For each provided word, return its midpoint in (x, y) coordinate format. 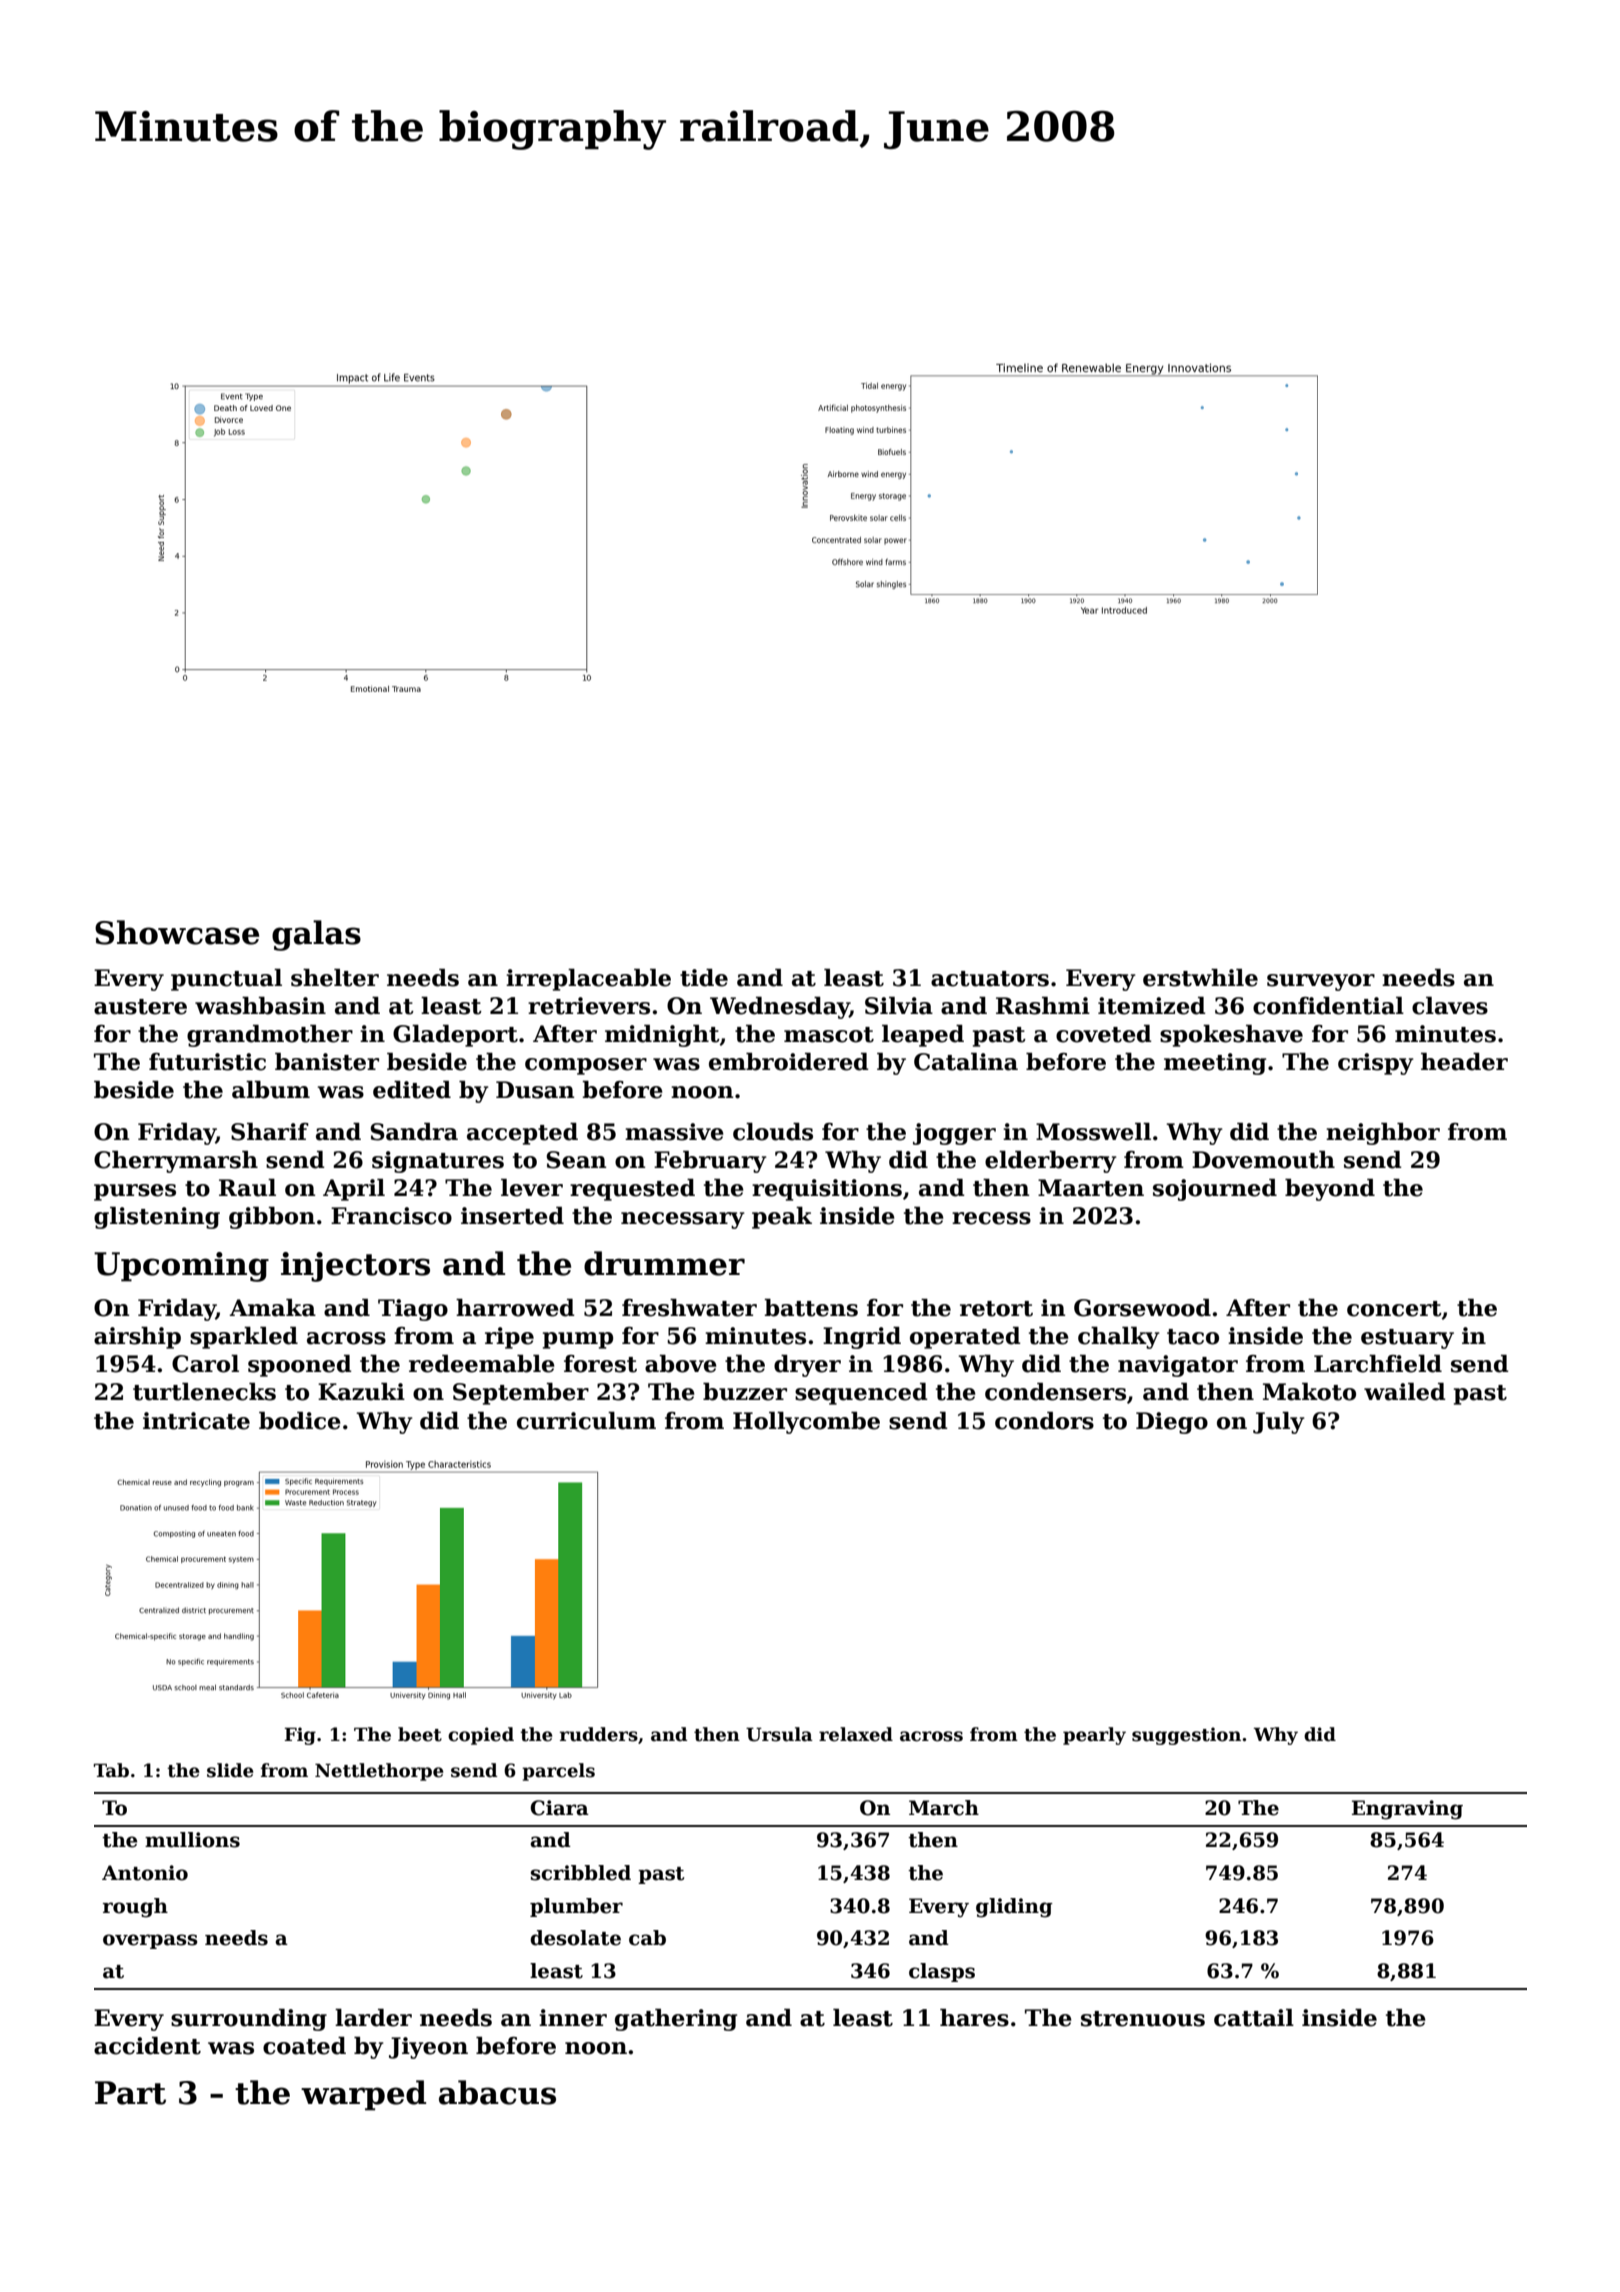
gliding (1014, 1908)
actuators (990, 979)
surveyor (1321, 982)
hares (974, 2018)
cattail (1254, 2018)
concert (1394, 1309)
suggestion (1186, 1736)
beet (420, 1734)
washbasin (260, 1006)
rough (135, 1908)
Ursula (779, 1734)
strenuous (1143, 2019)
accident (147, 2046)
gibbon (272, 1218)
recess (991, 1218)
